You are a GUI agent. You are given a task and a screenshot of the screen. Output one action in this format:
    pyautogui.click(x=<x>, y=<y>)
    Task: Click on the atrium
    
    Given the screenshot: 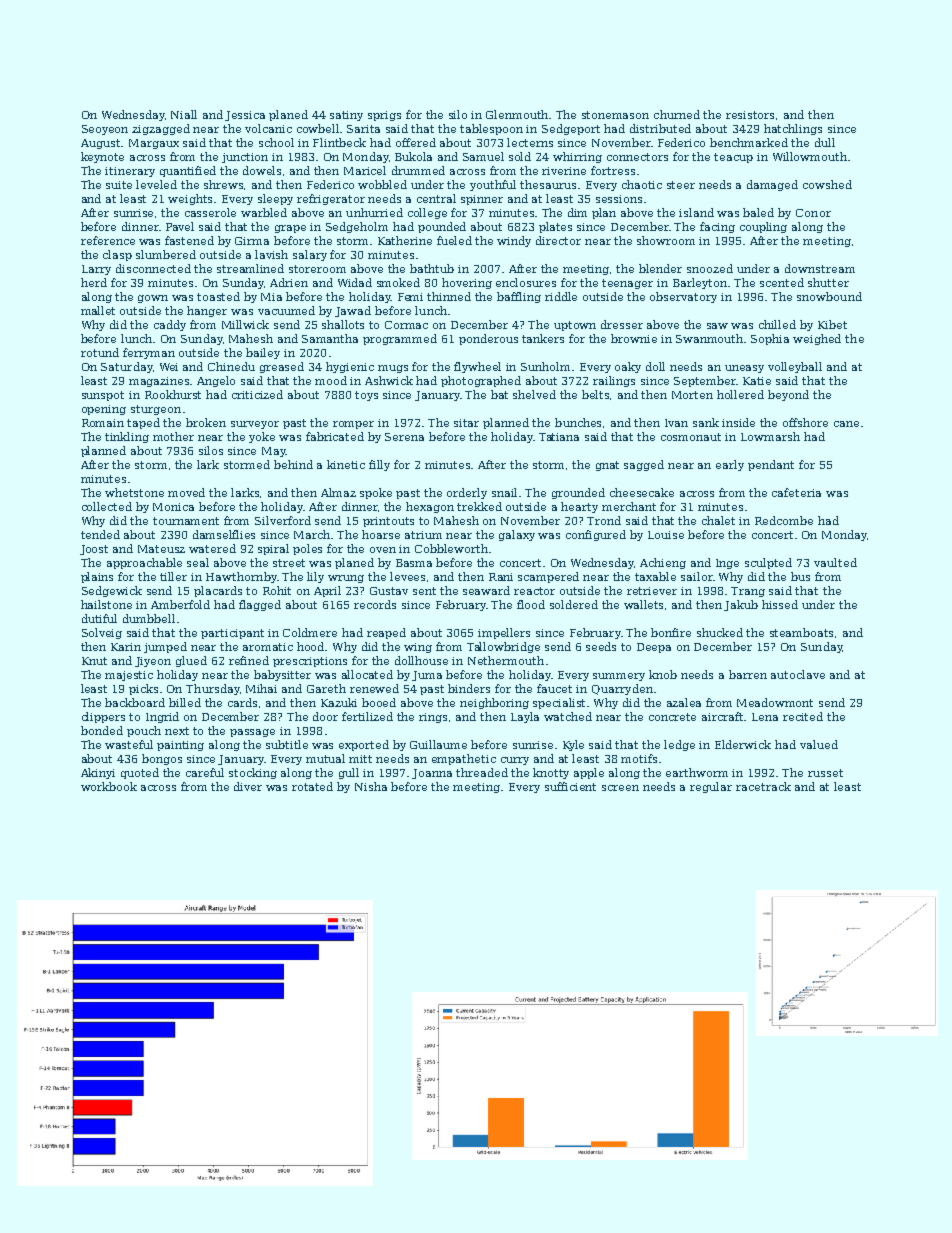 What is the action you would take?
    pyautogui.click(x=423, y=535)
